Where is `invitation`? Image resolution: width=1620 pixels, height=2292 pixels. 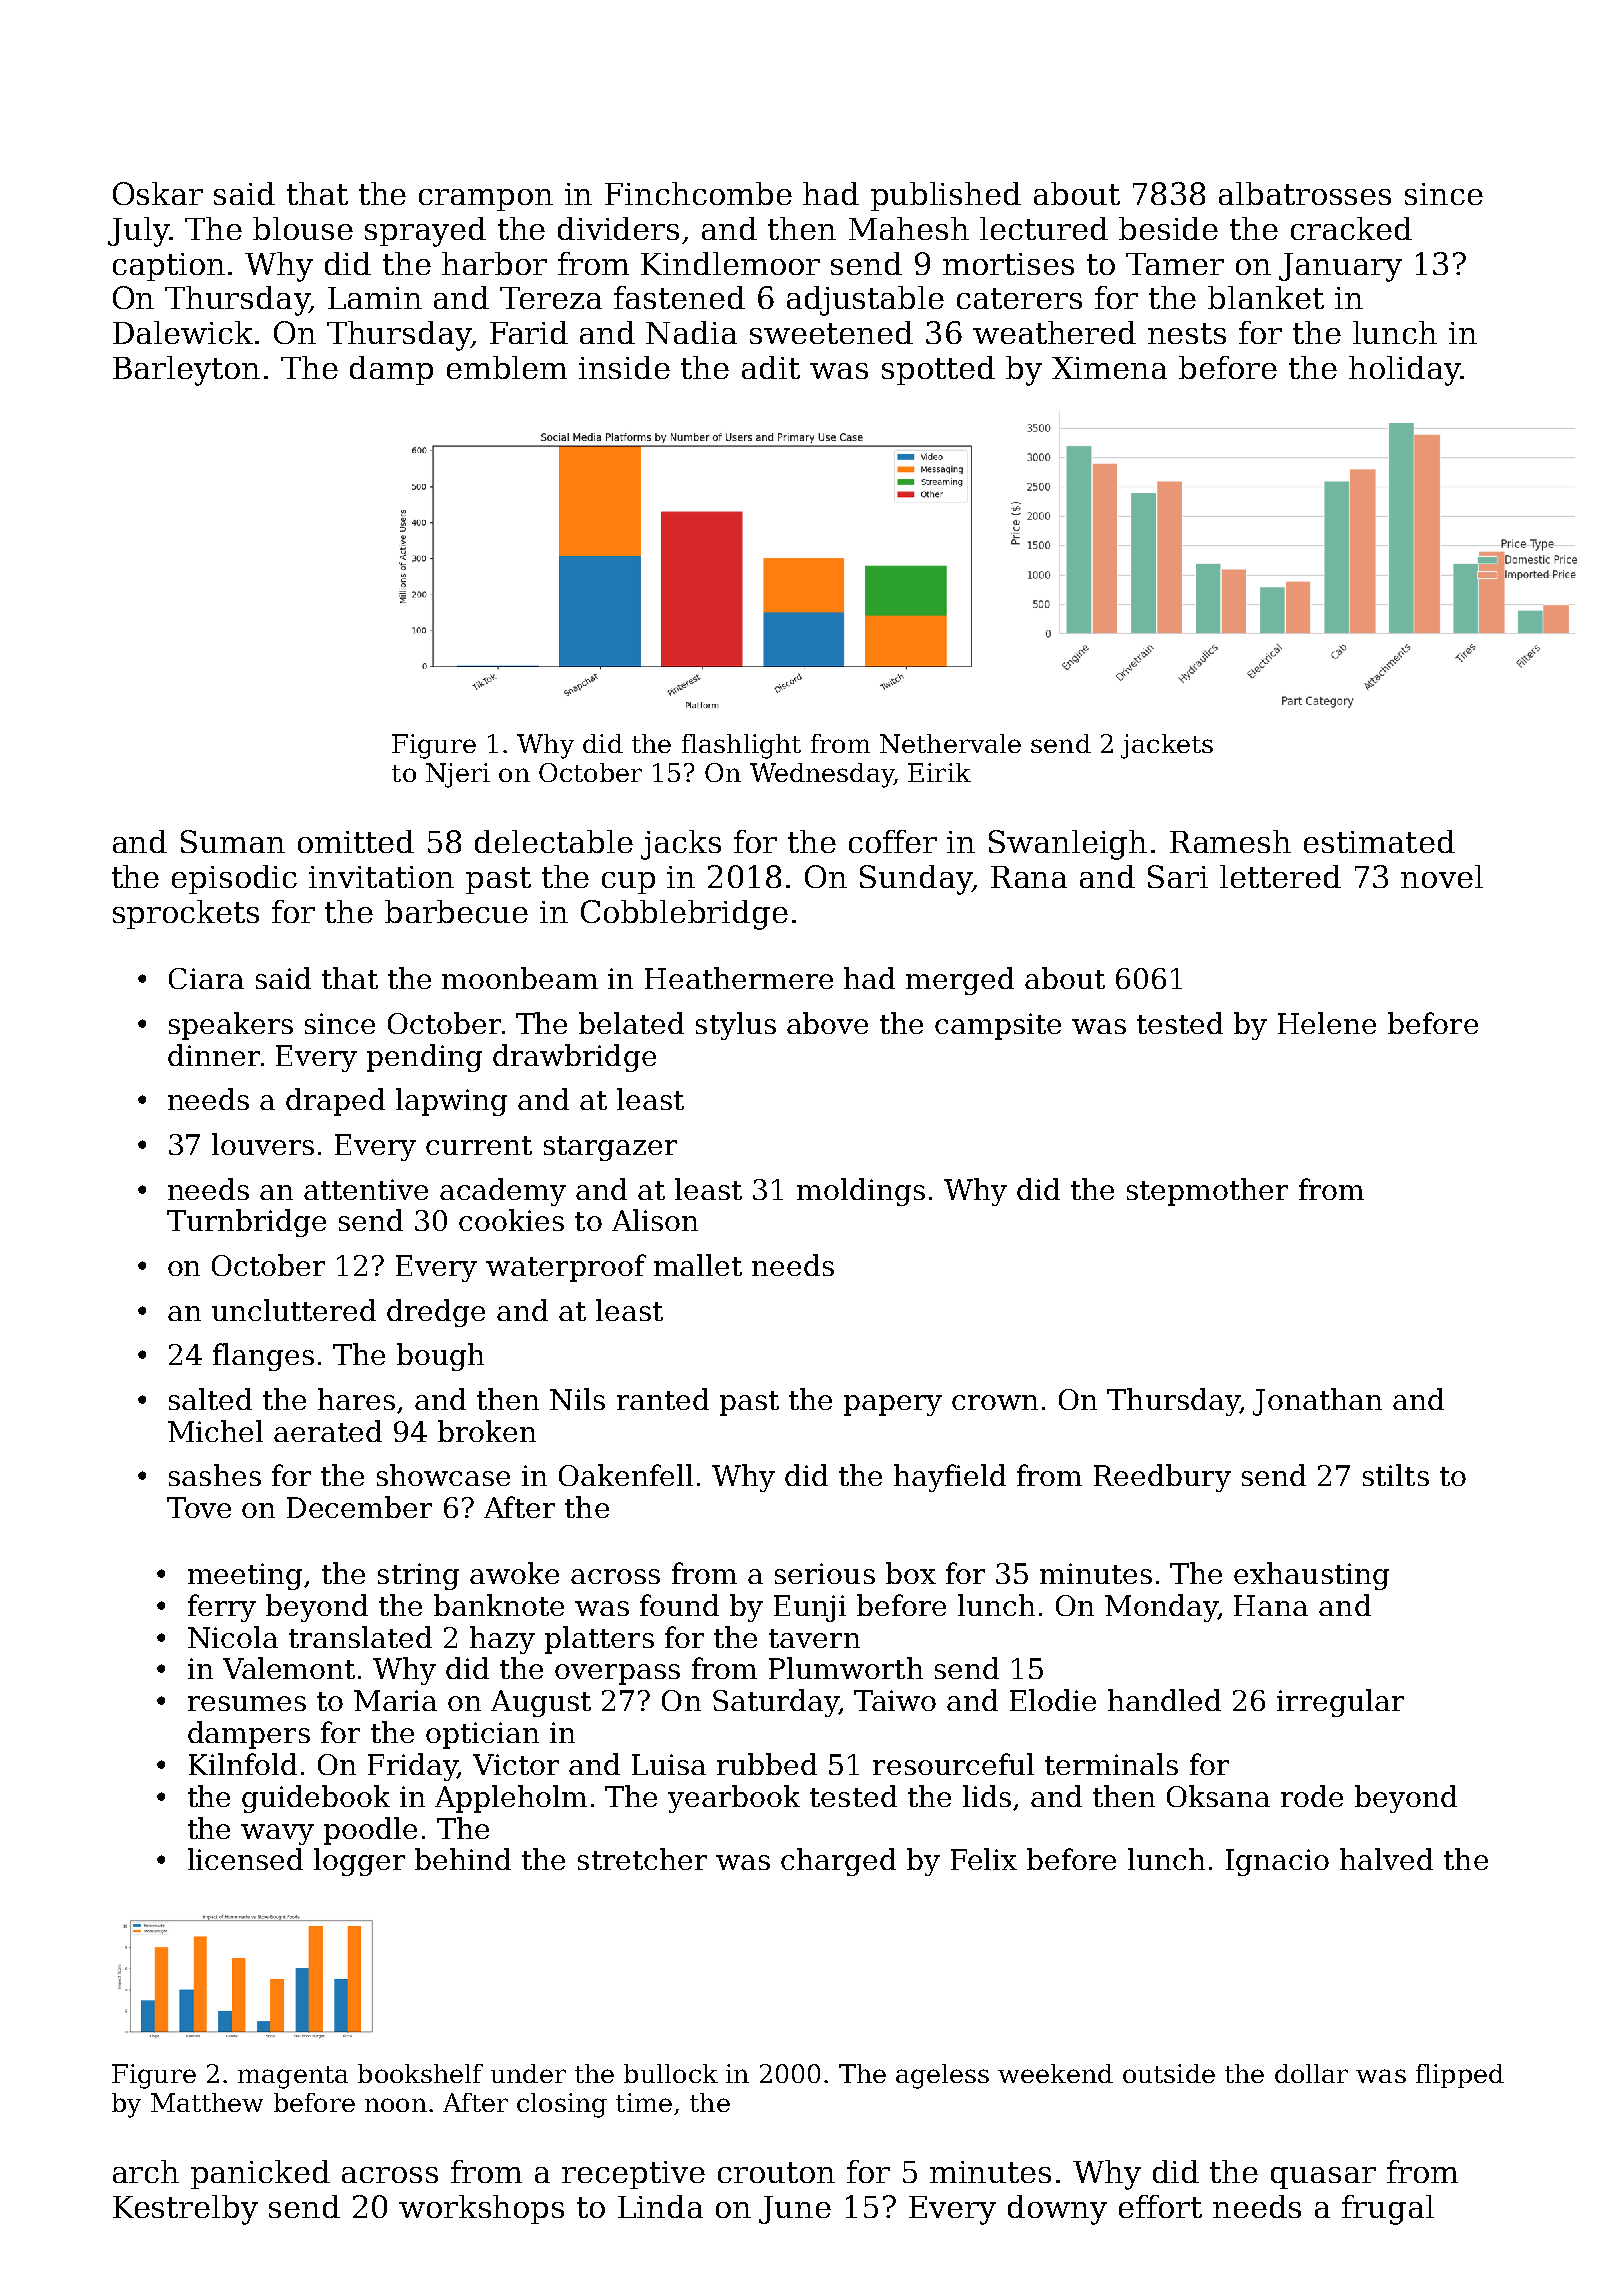
invitation is located at coordinates (381, 877).
